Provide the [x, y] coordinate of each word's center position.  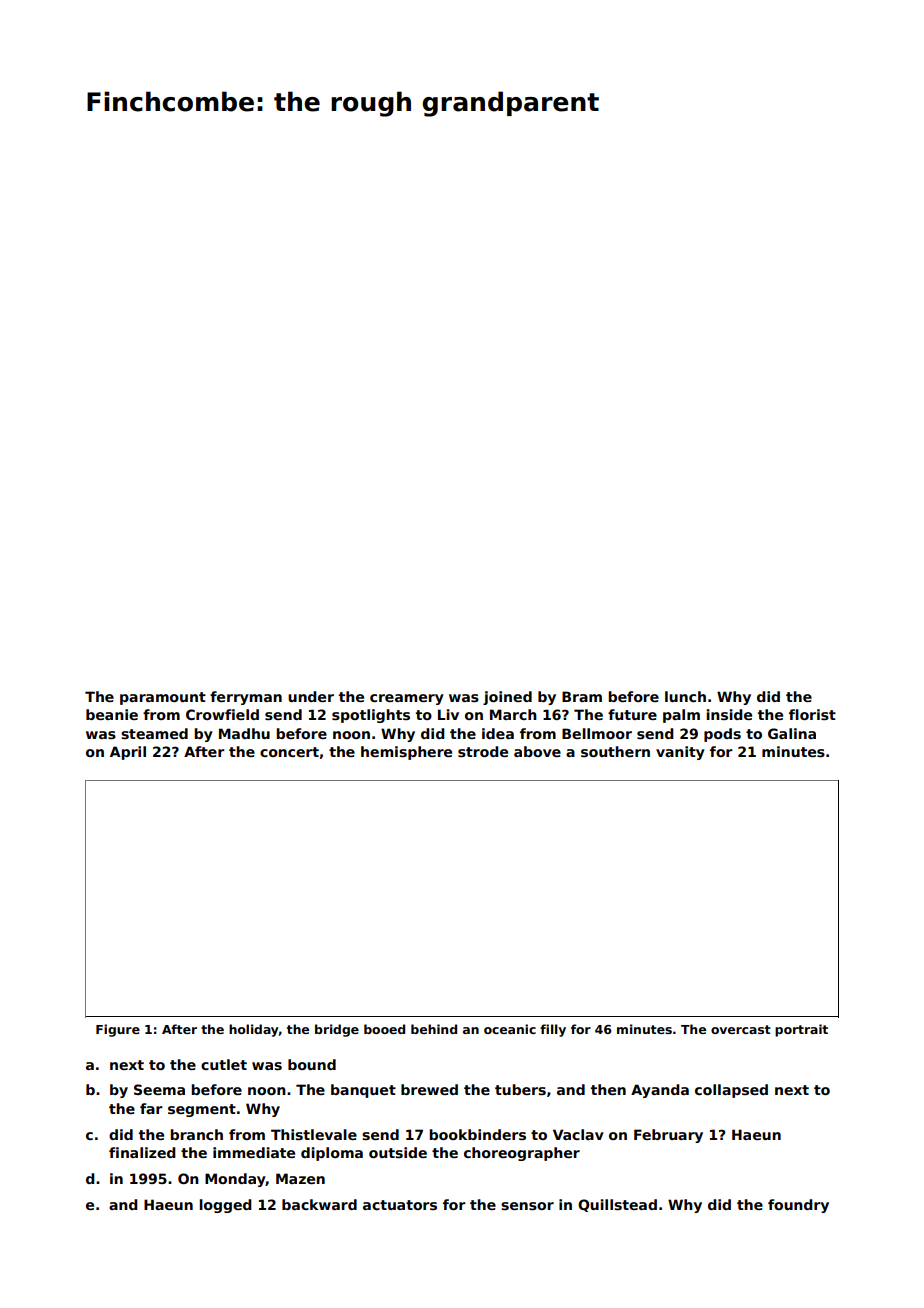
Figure [118, 1030]
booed [384, 1029]
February [668, 1136]
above [537, 751]
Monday [235, 1180]
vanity [680, 753]
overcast [741, 1029]
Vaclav [578, 1134]
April [128, 753]
